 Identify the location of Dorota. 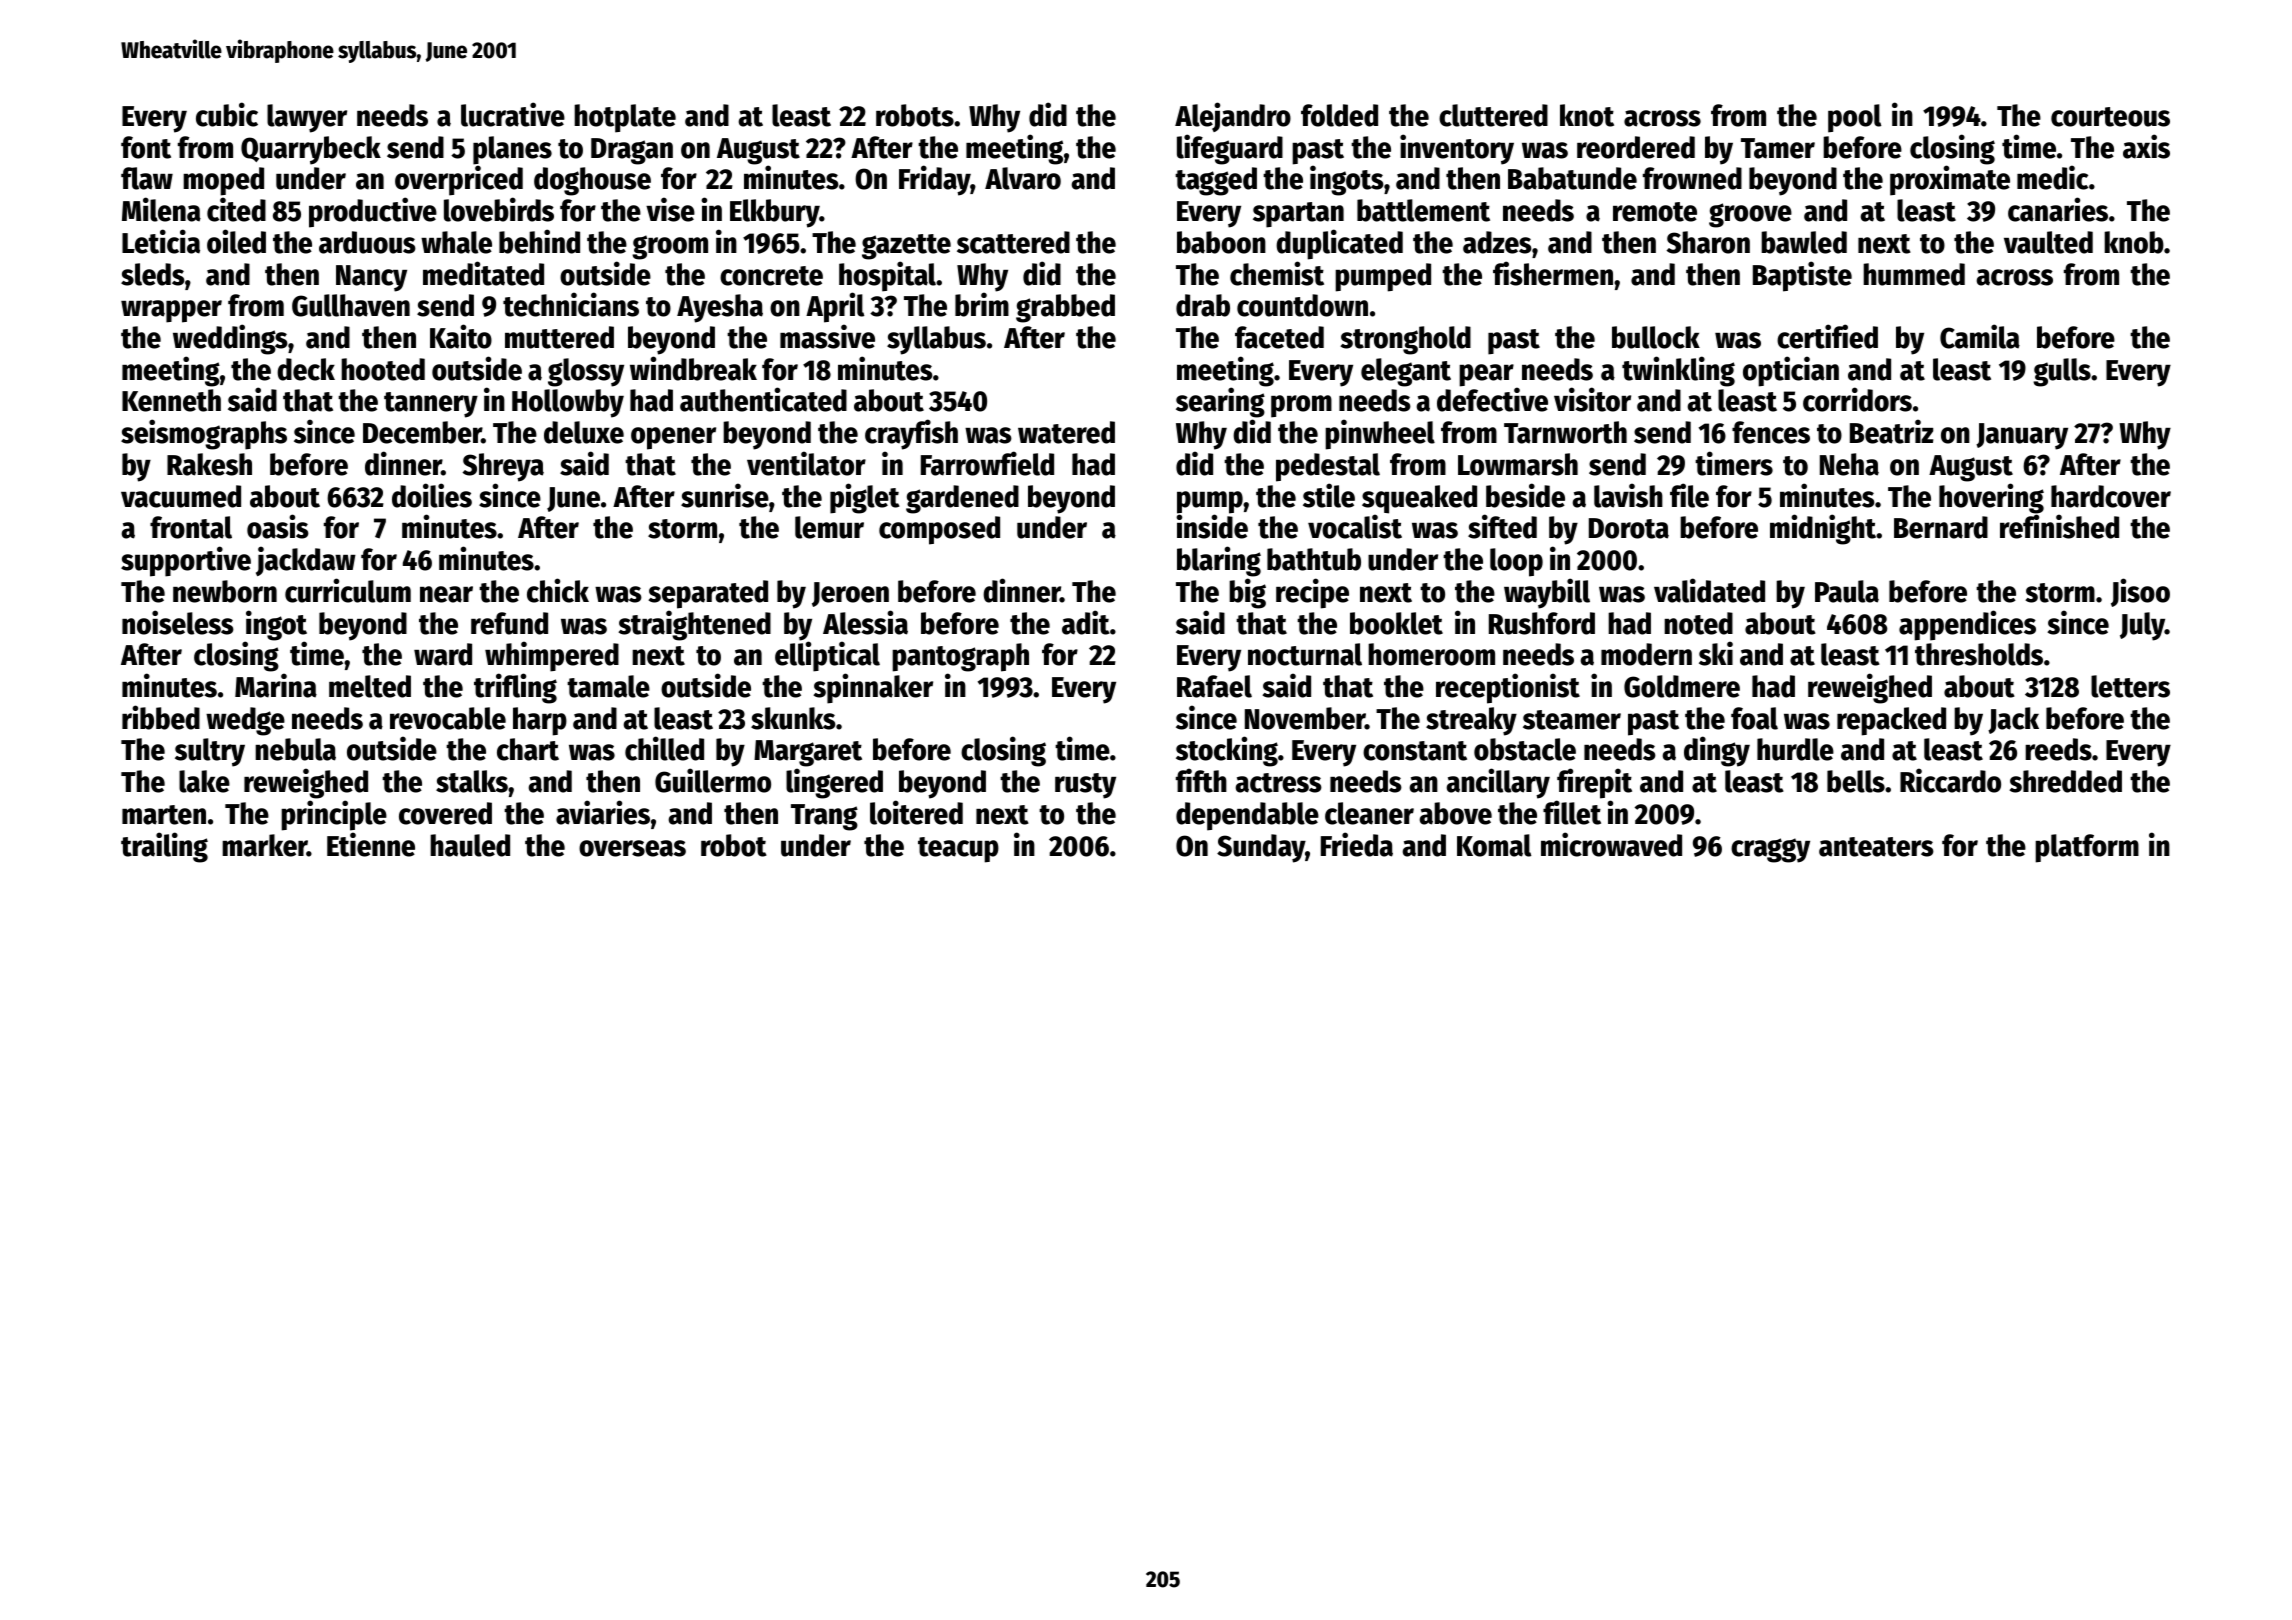
(1629, 528).
